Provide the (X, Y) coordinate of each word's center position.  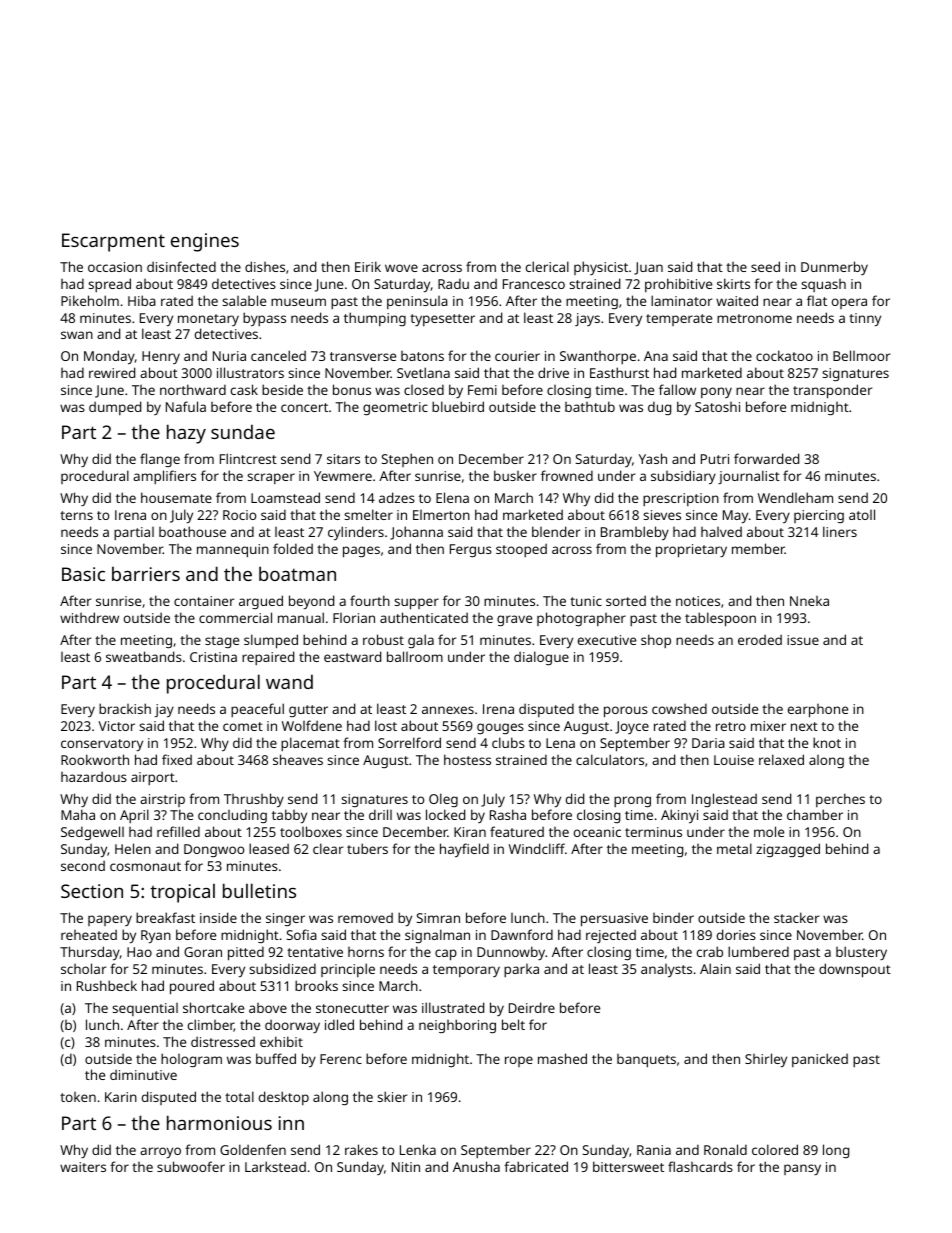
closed (424, 389)
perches (840, 800)
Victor (116, 726)
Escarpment (113, 242)
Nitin (406, 1167)
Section (92, 891)
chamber (815, 814)
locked (445, 814)
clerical (547, 266)
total (239, 1096)
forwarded (766, 458)
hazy (186, 434)
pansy (802, 1169)
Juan (648, 268)
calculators (610, 759)
